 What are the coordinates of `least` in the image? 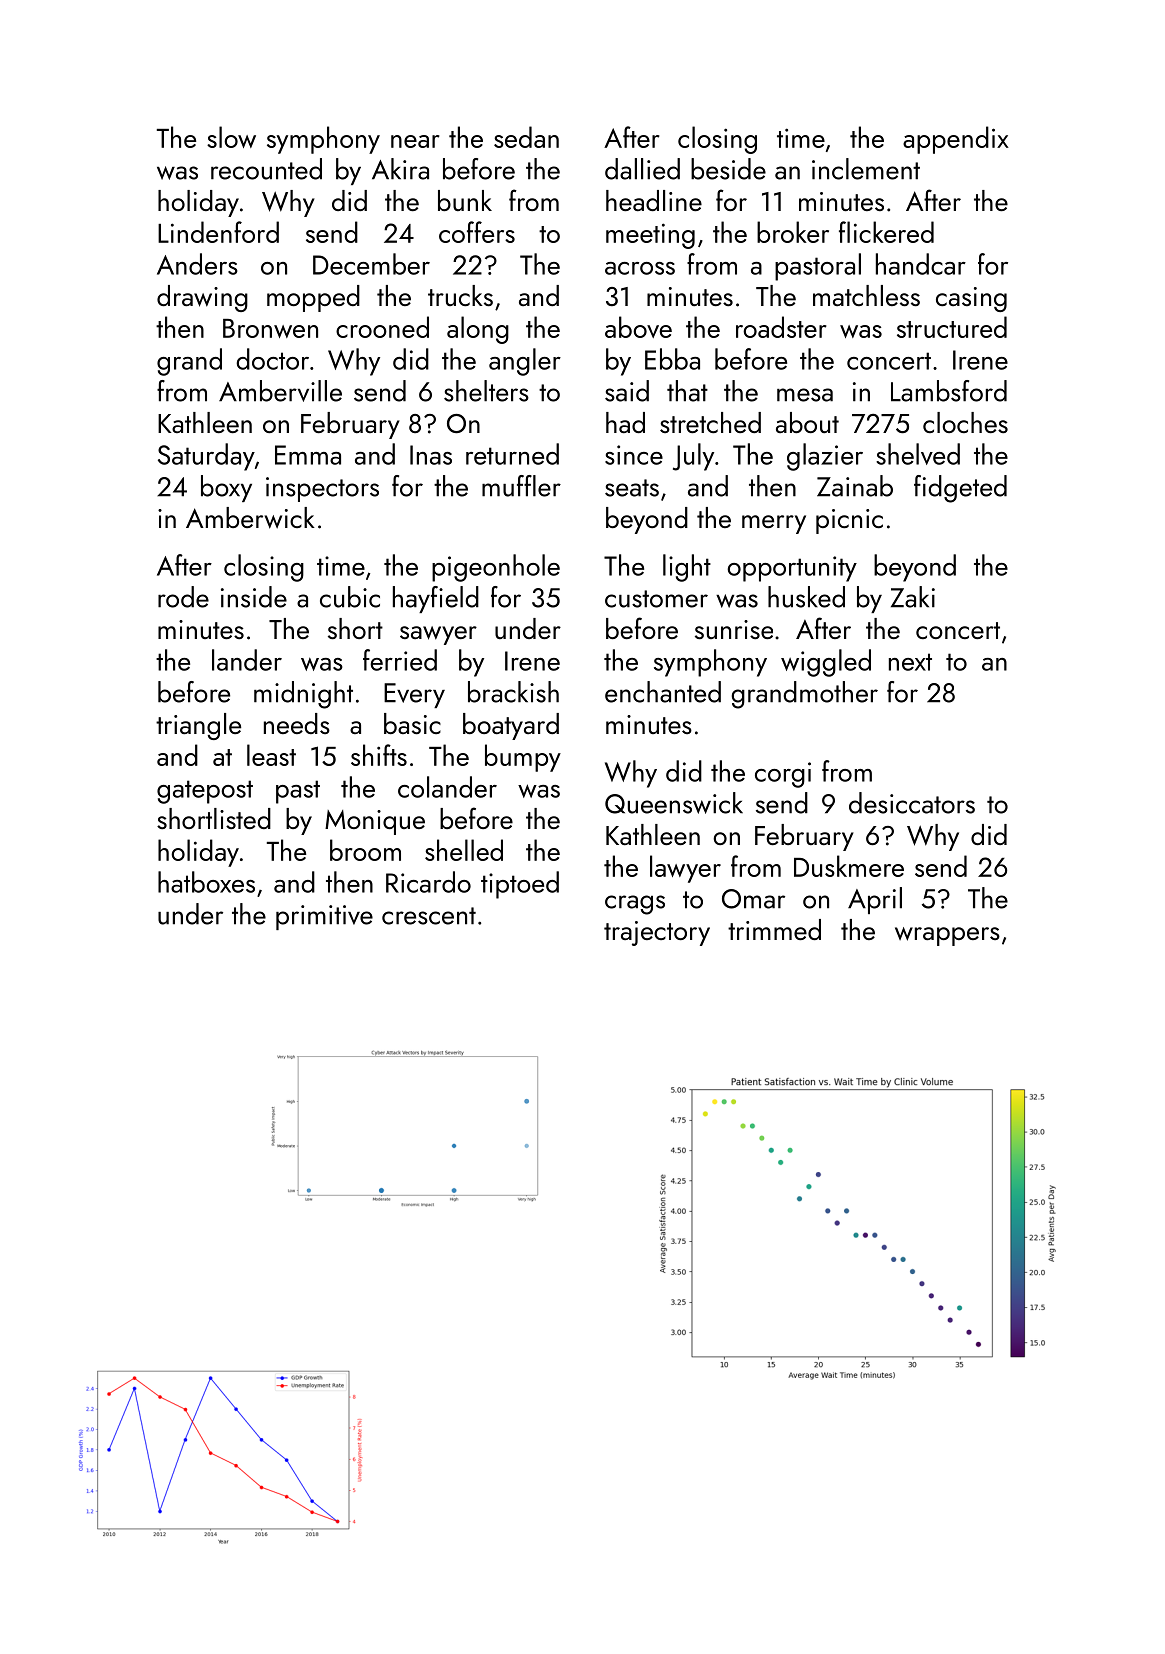 It's located at (271, 755).
